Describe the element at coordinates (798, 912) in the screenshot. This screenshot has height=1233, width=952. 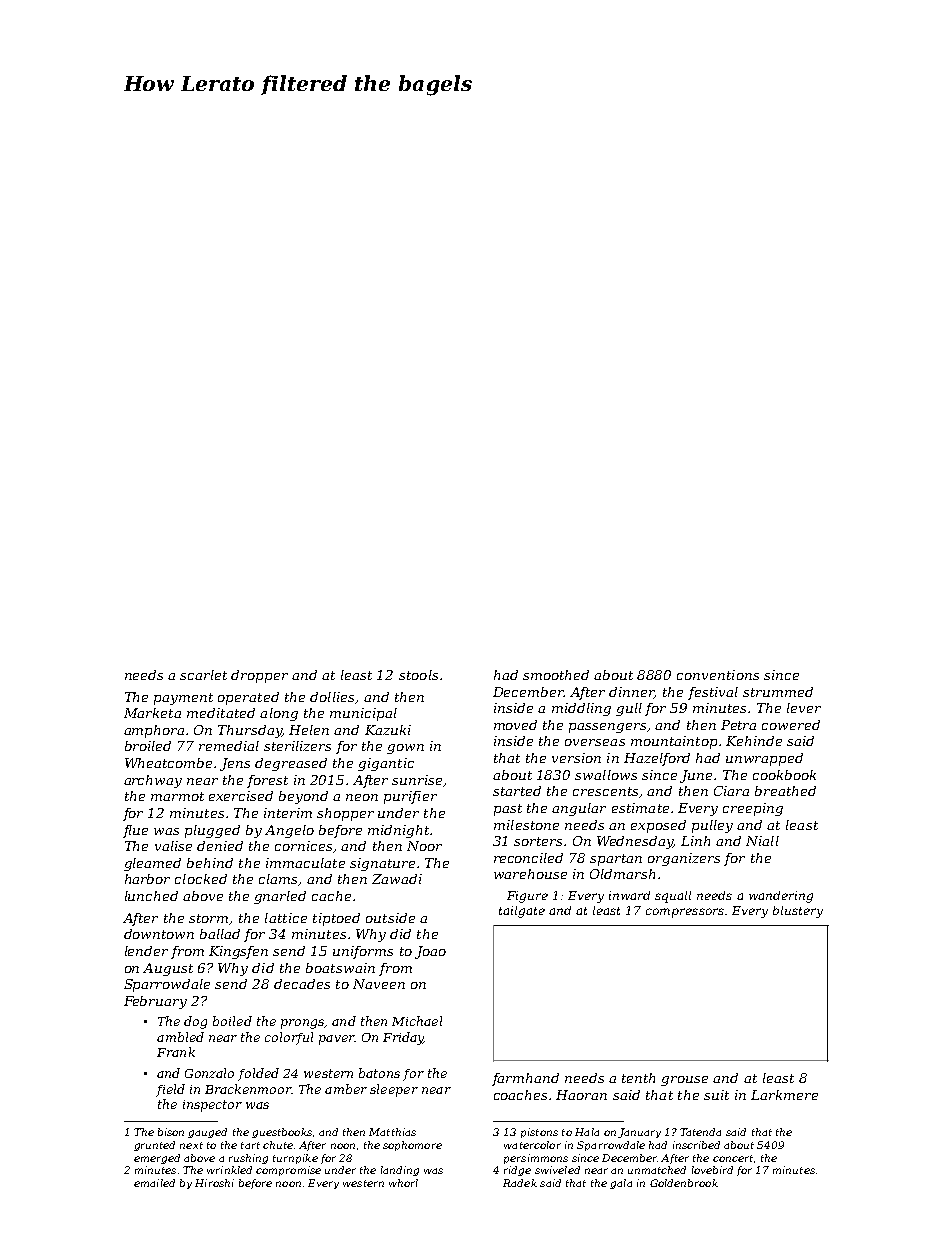
I see `blustery` at that location.
